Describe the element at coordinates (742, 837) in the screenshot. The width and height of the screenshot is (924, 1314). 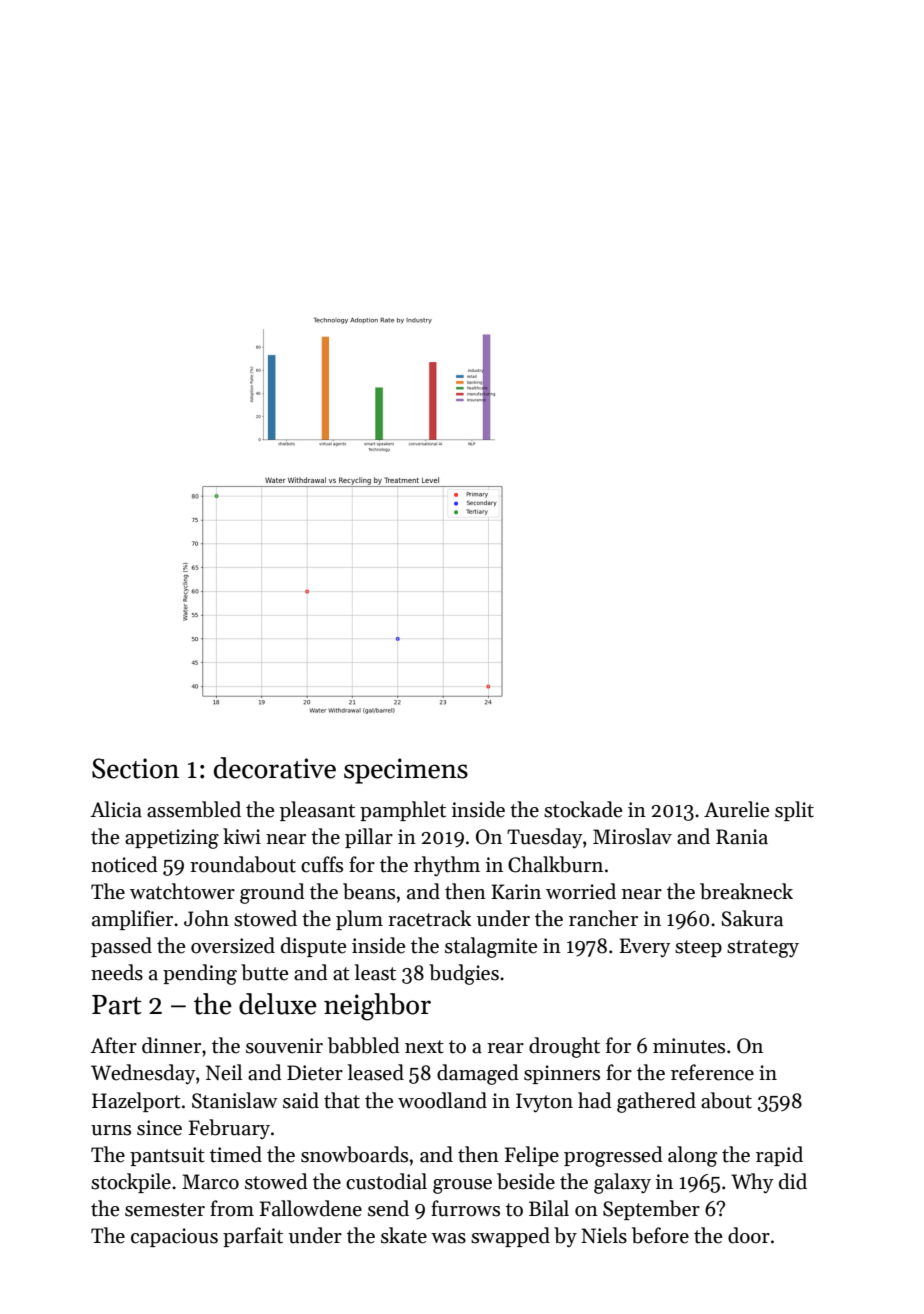
I see `Rania` at that location.
